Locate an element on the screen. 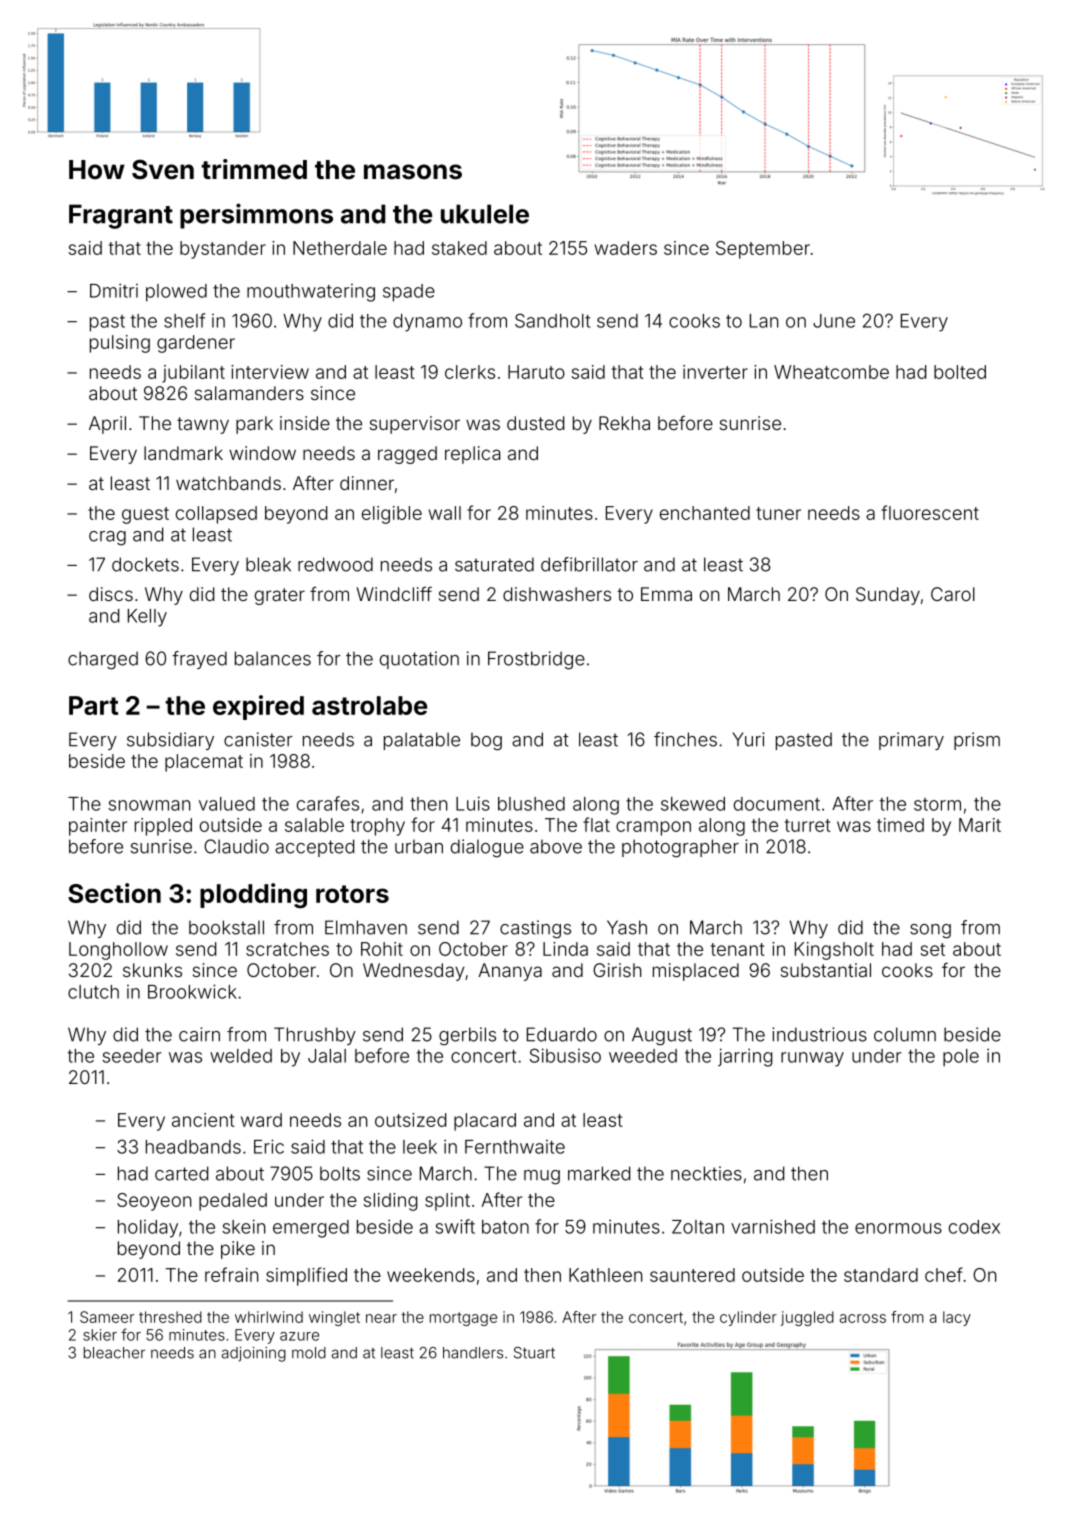 The image size is (1069, 1519). Fragrant is located at coordinates (121, 216).
